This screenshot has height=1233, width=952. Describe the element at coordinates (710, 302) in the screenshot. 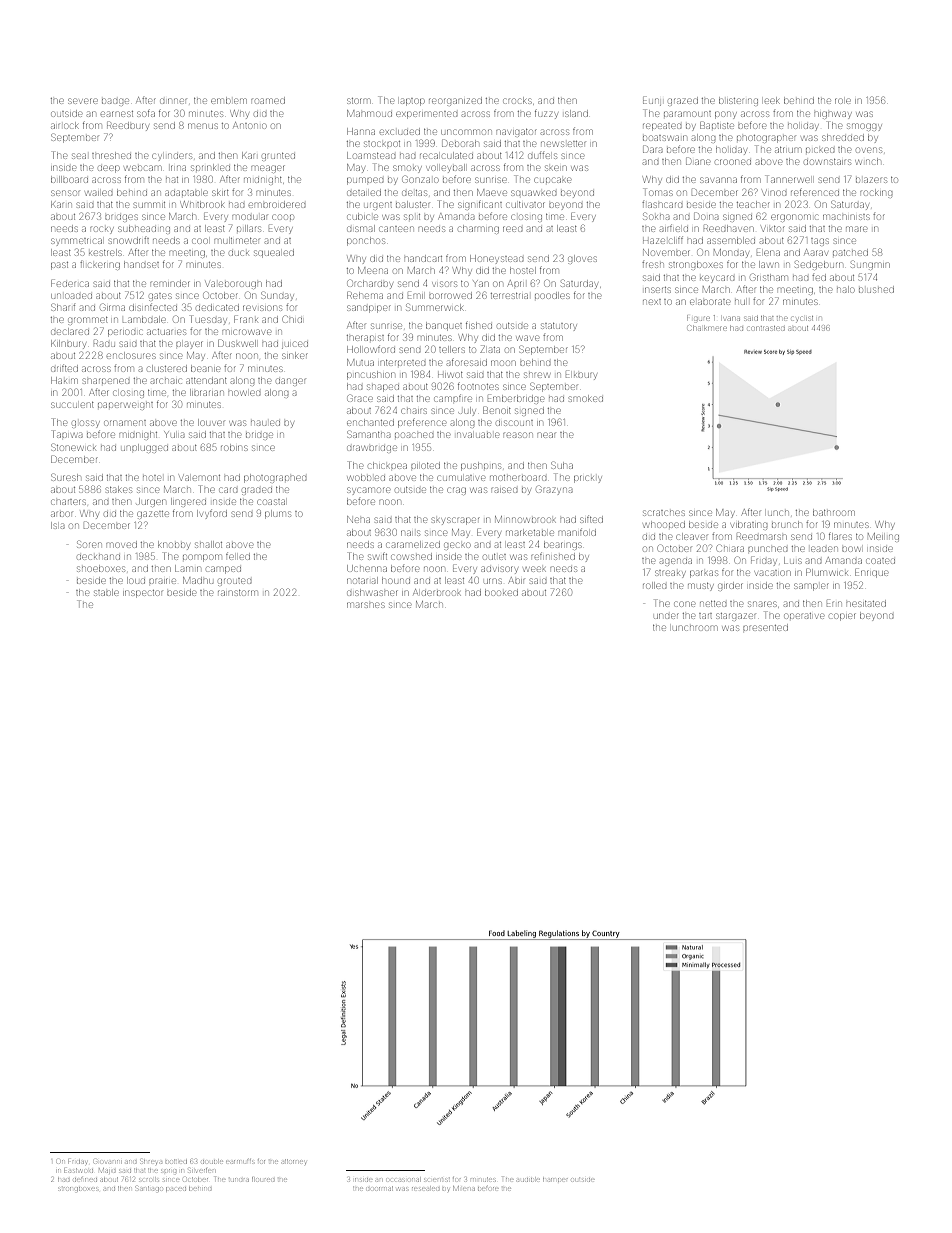

I see `elaborate` at that location.
